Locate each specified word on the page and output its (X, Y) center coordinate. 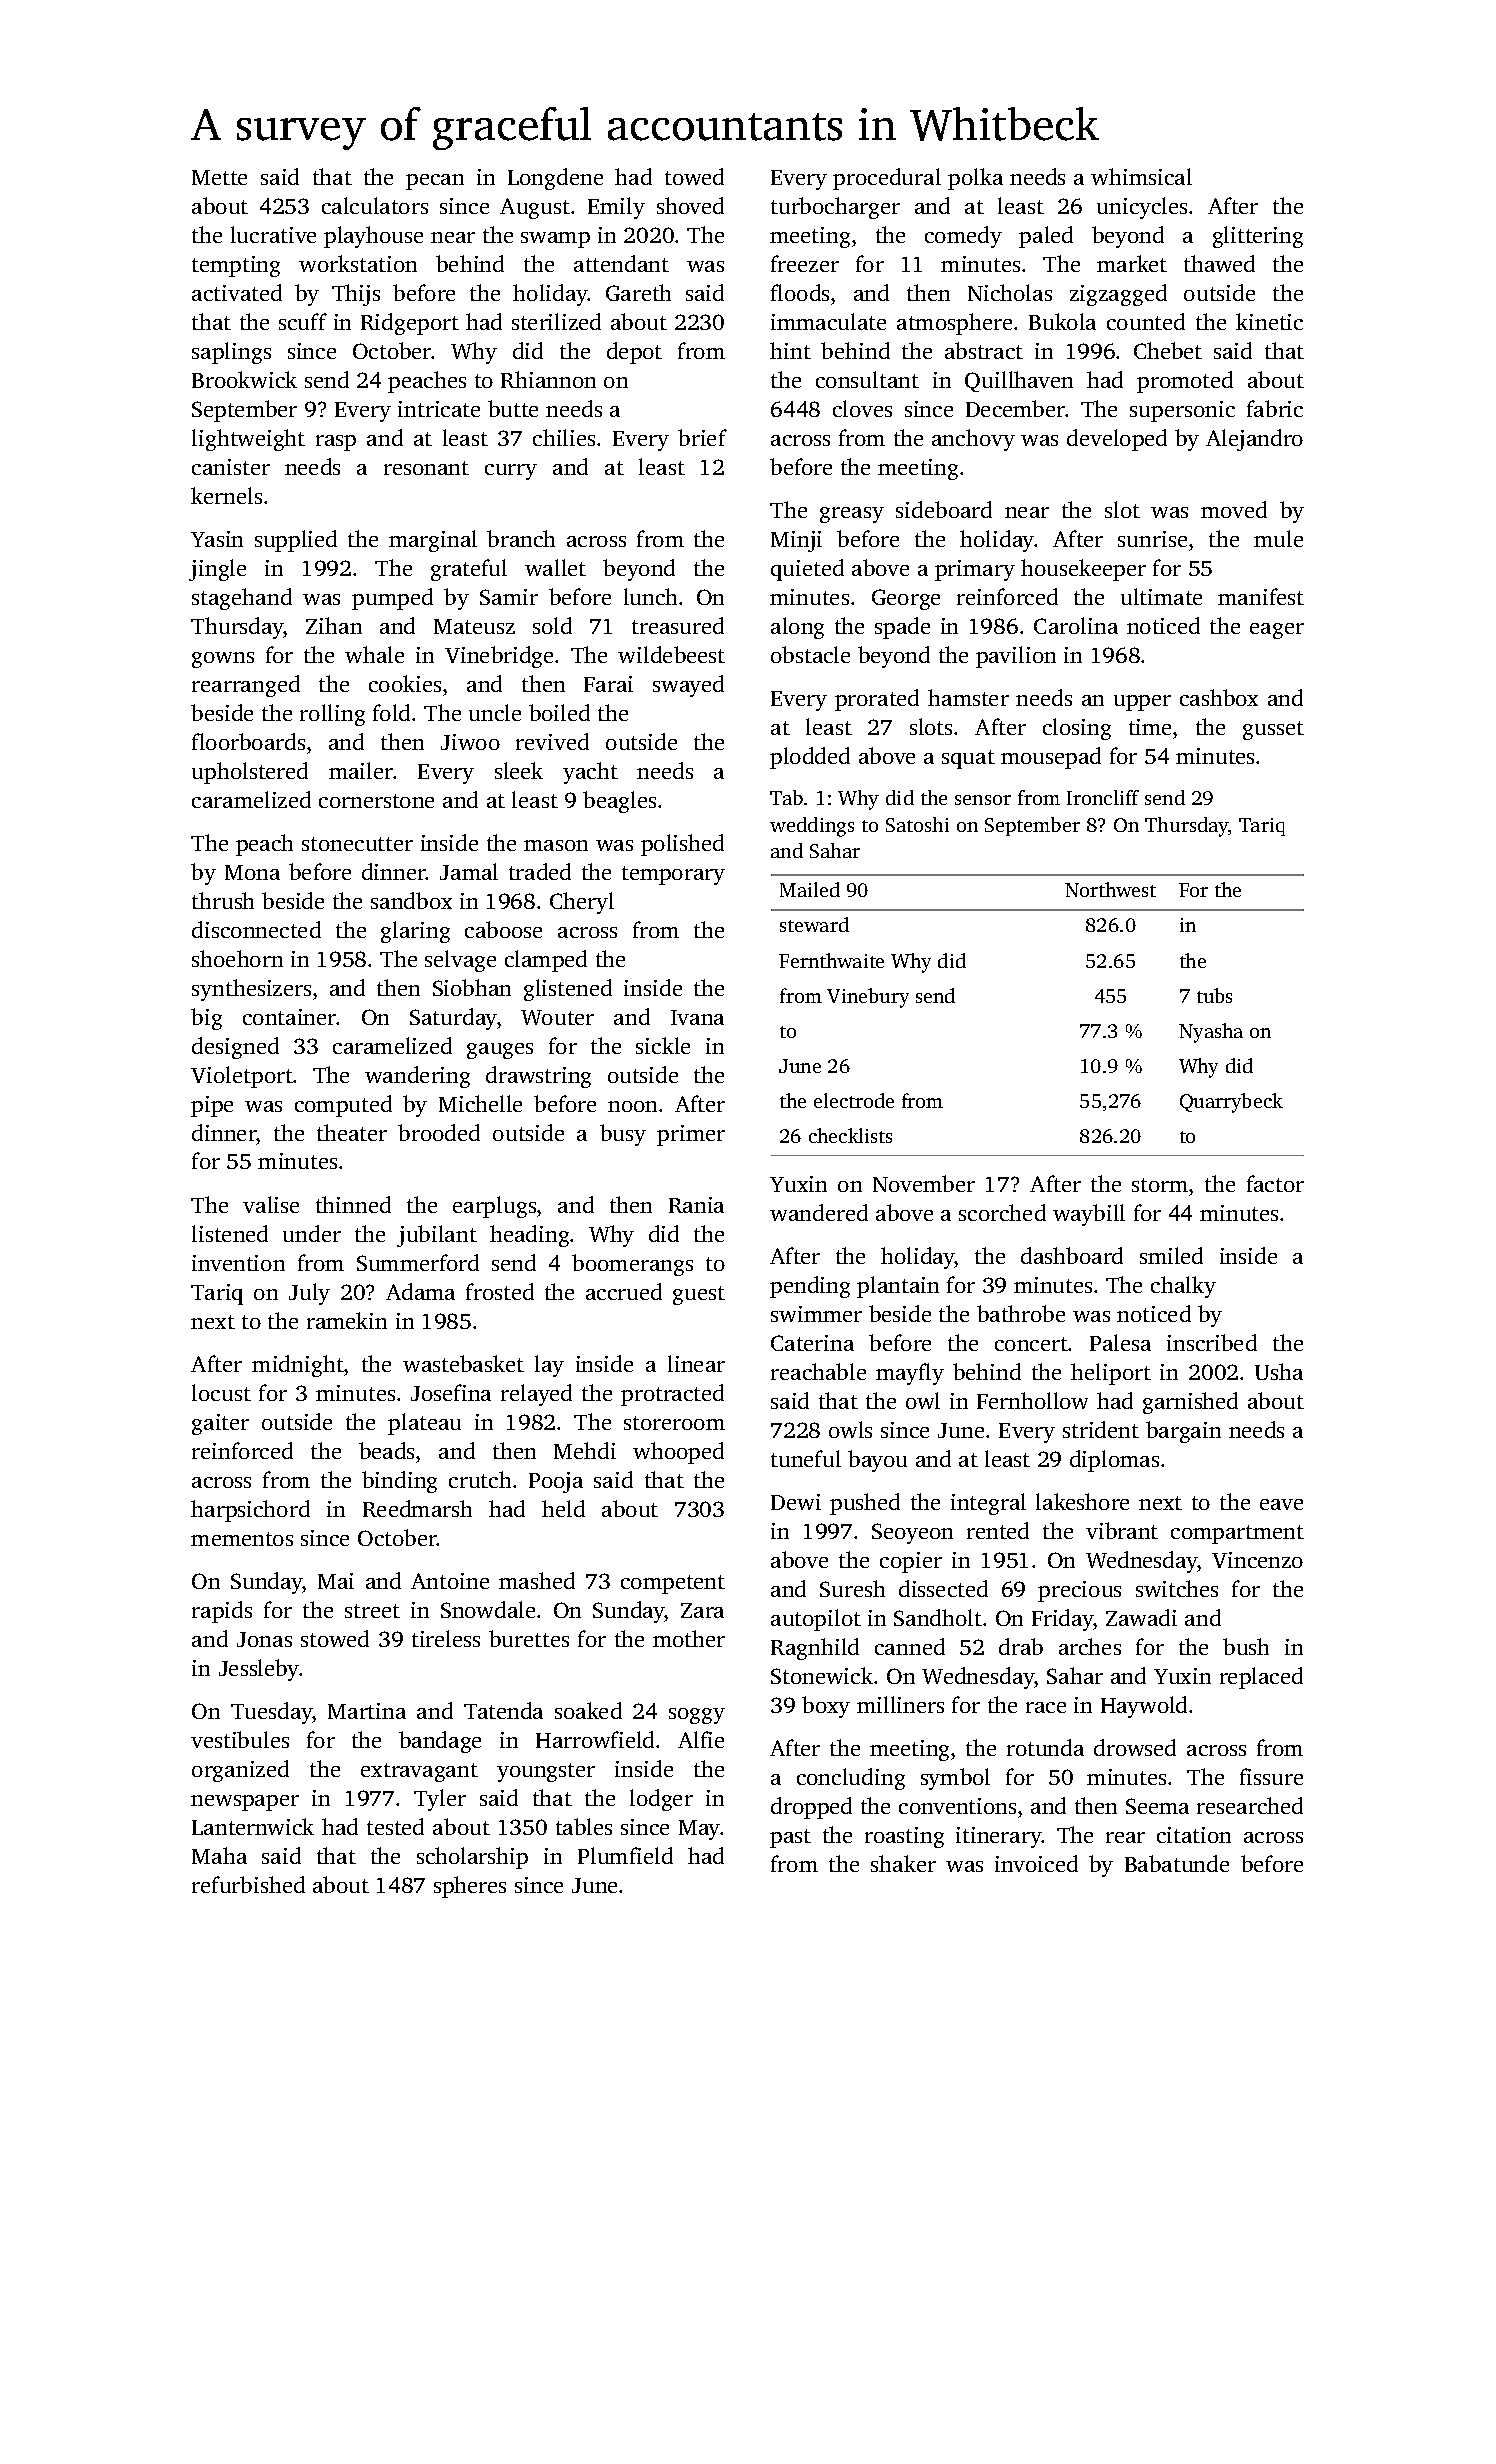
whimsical (1141, 176)
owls (850, 1429)
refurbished (248, 1884)
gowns (223, 660)
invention (238, 1263)
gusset (1273, 730)
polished (682, 845)
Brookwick (244, 379)
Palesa (1120, 1342)
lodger (661, 1800)
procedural (887, 179)
